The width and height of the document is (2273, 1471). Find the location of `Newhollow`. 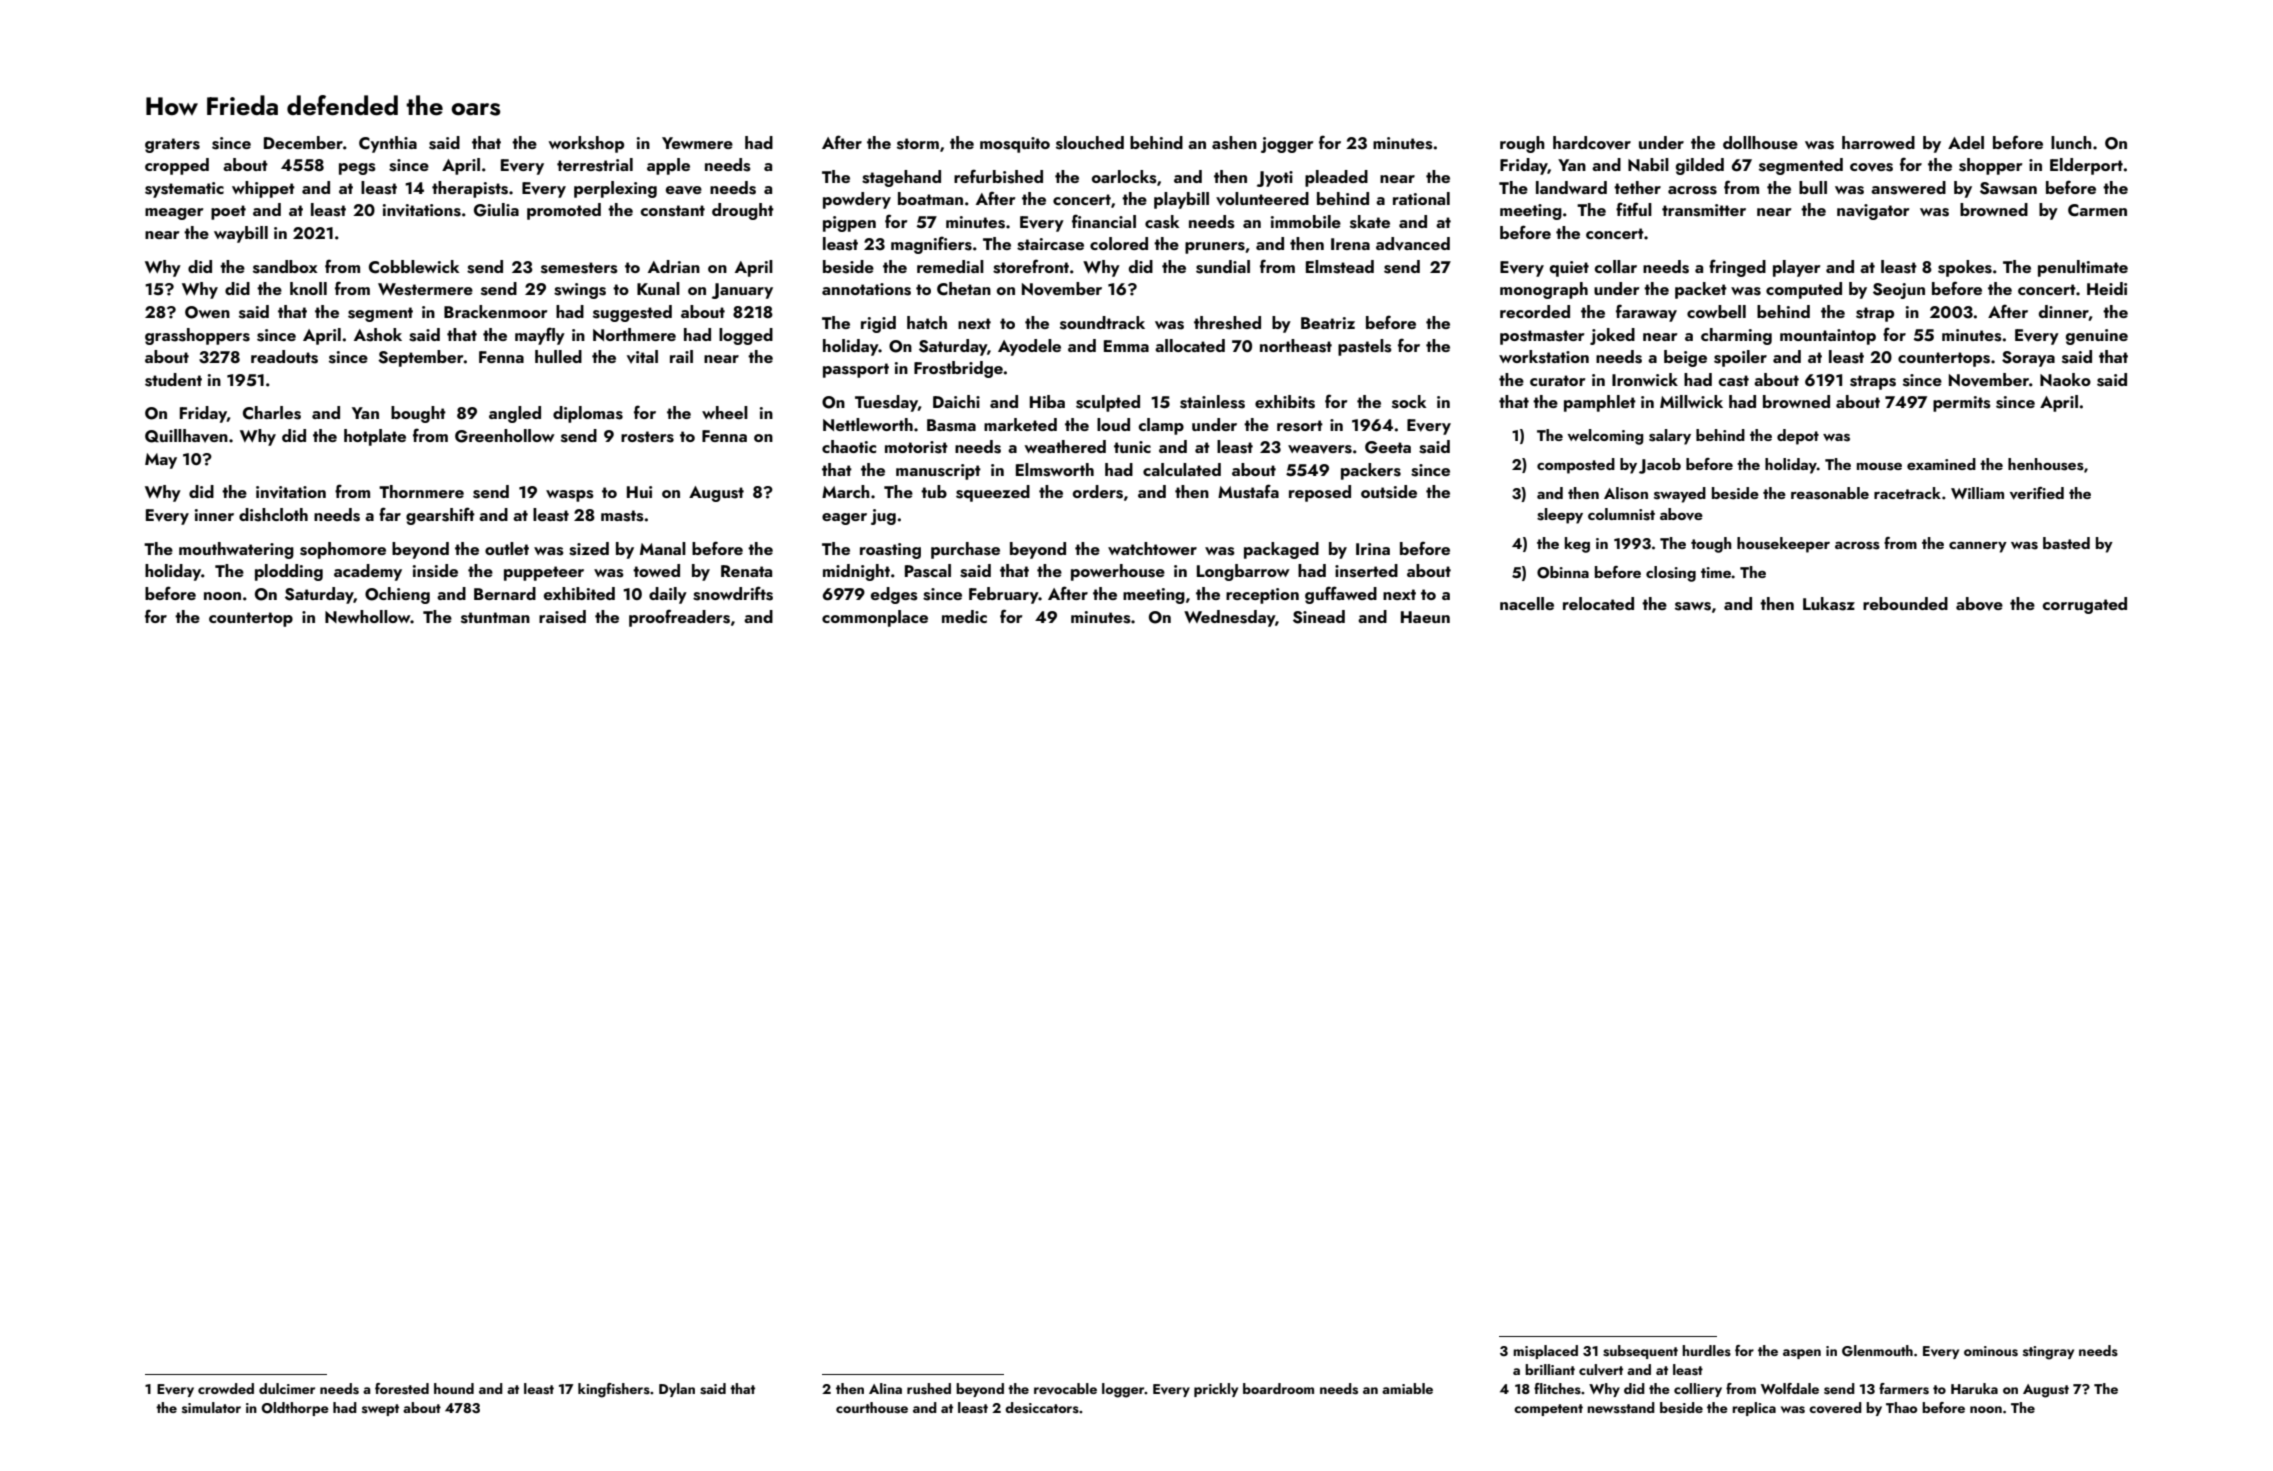

Newhollow is located at coordinates (368, 616).
